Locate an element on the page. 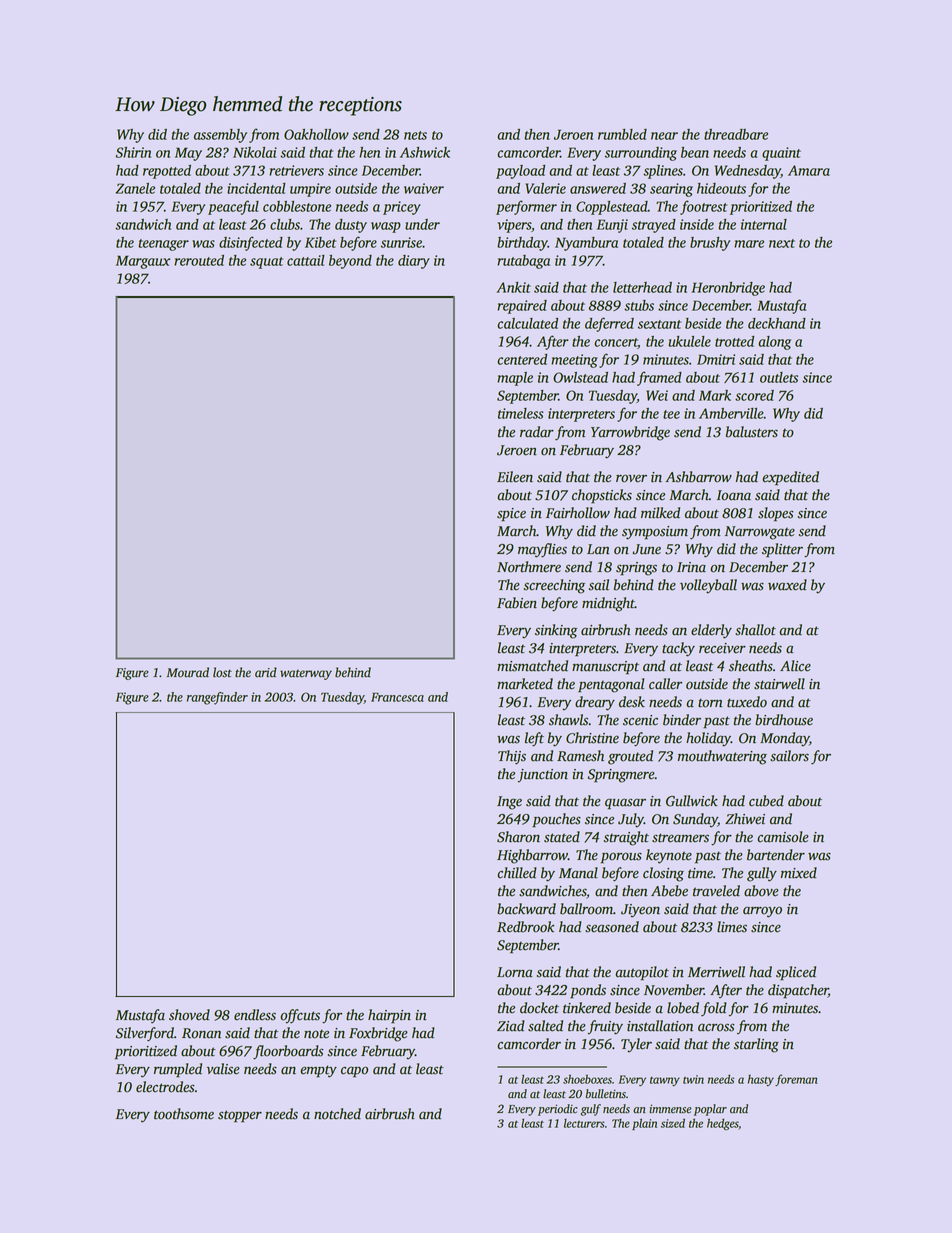  Foxbridge is located at coordinates (378, 1034).
